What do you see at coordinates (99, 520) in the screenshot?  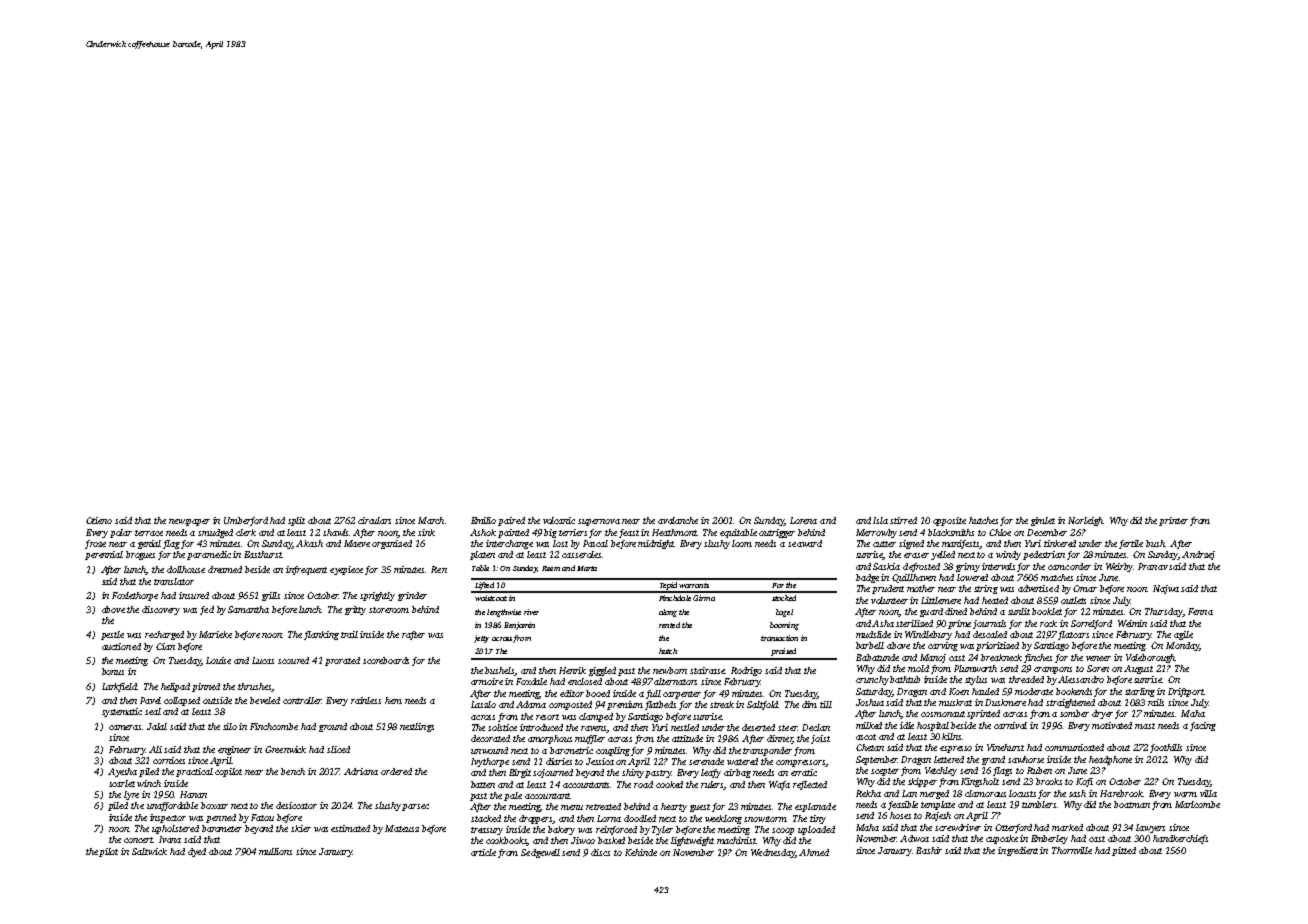 I see `Otieno` at bounding box center [99, 520].
